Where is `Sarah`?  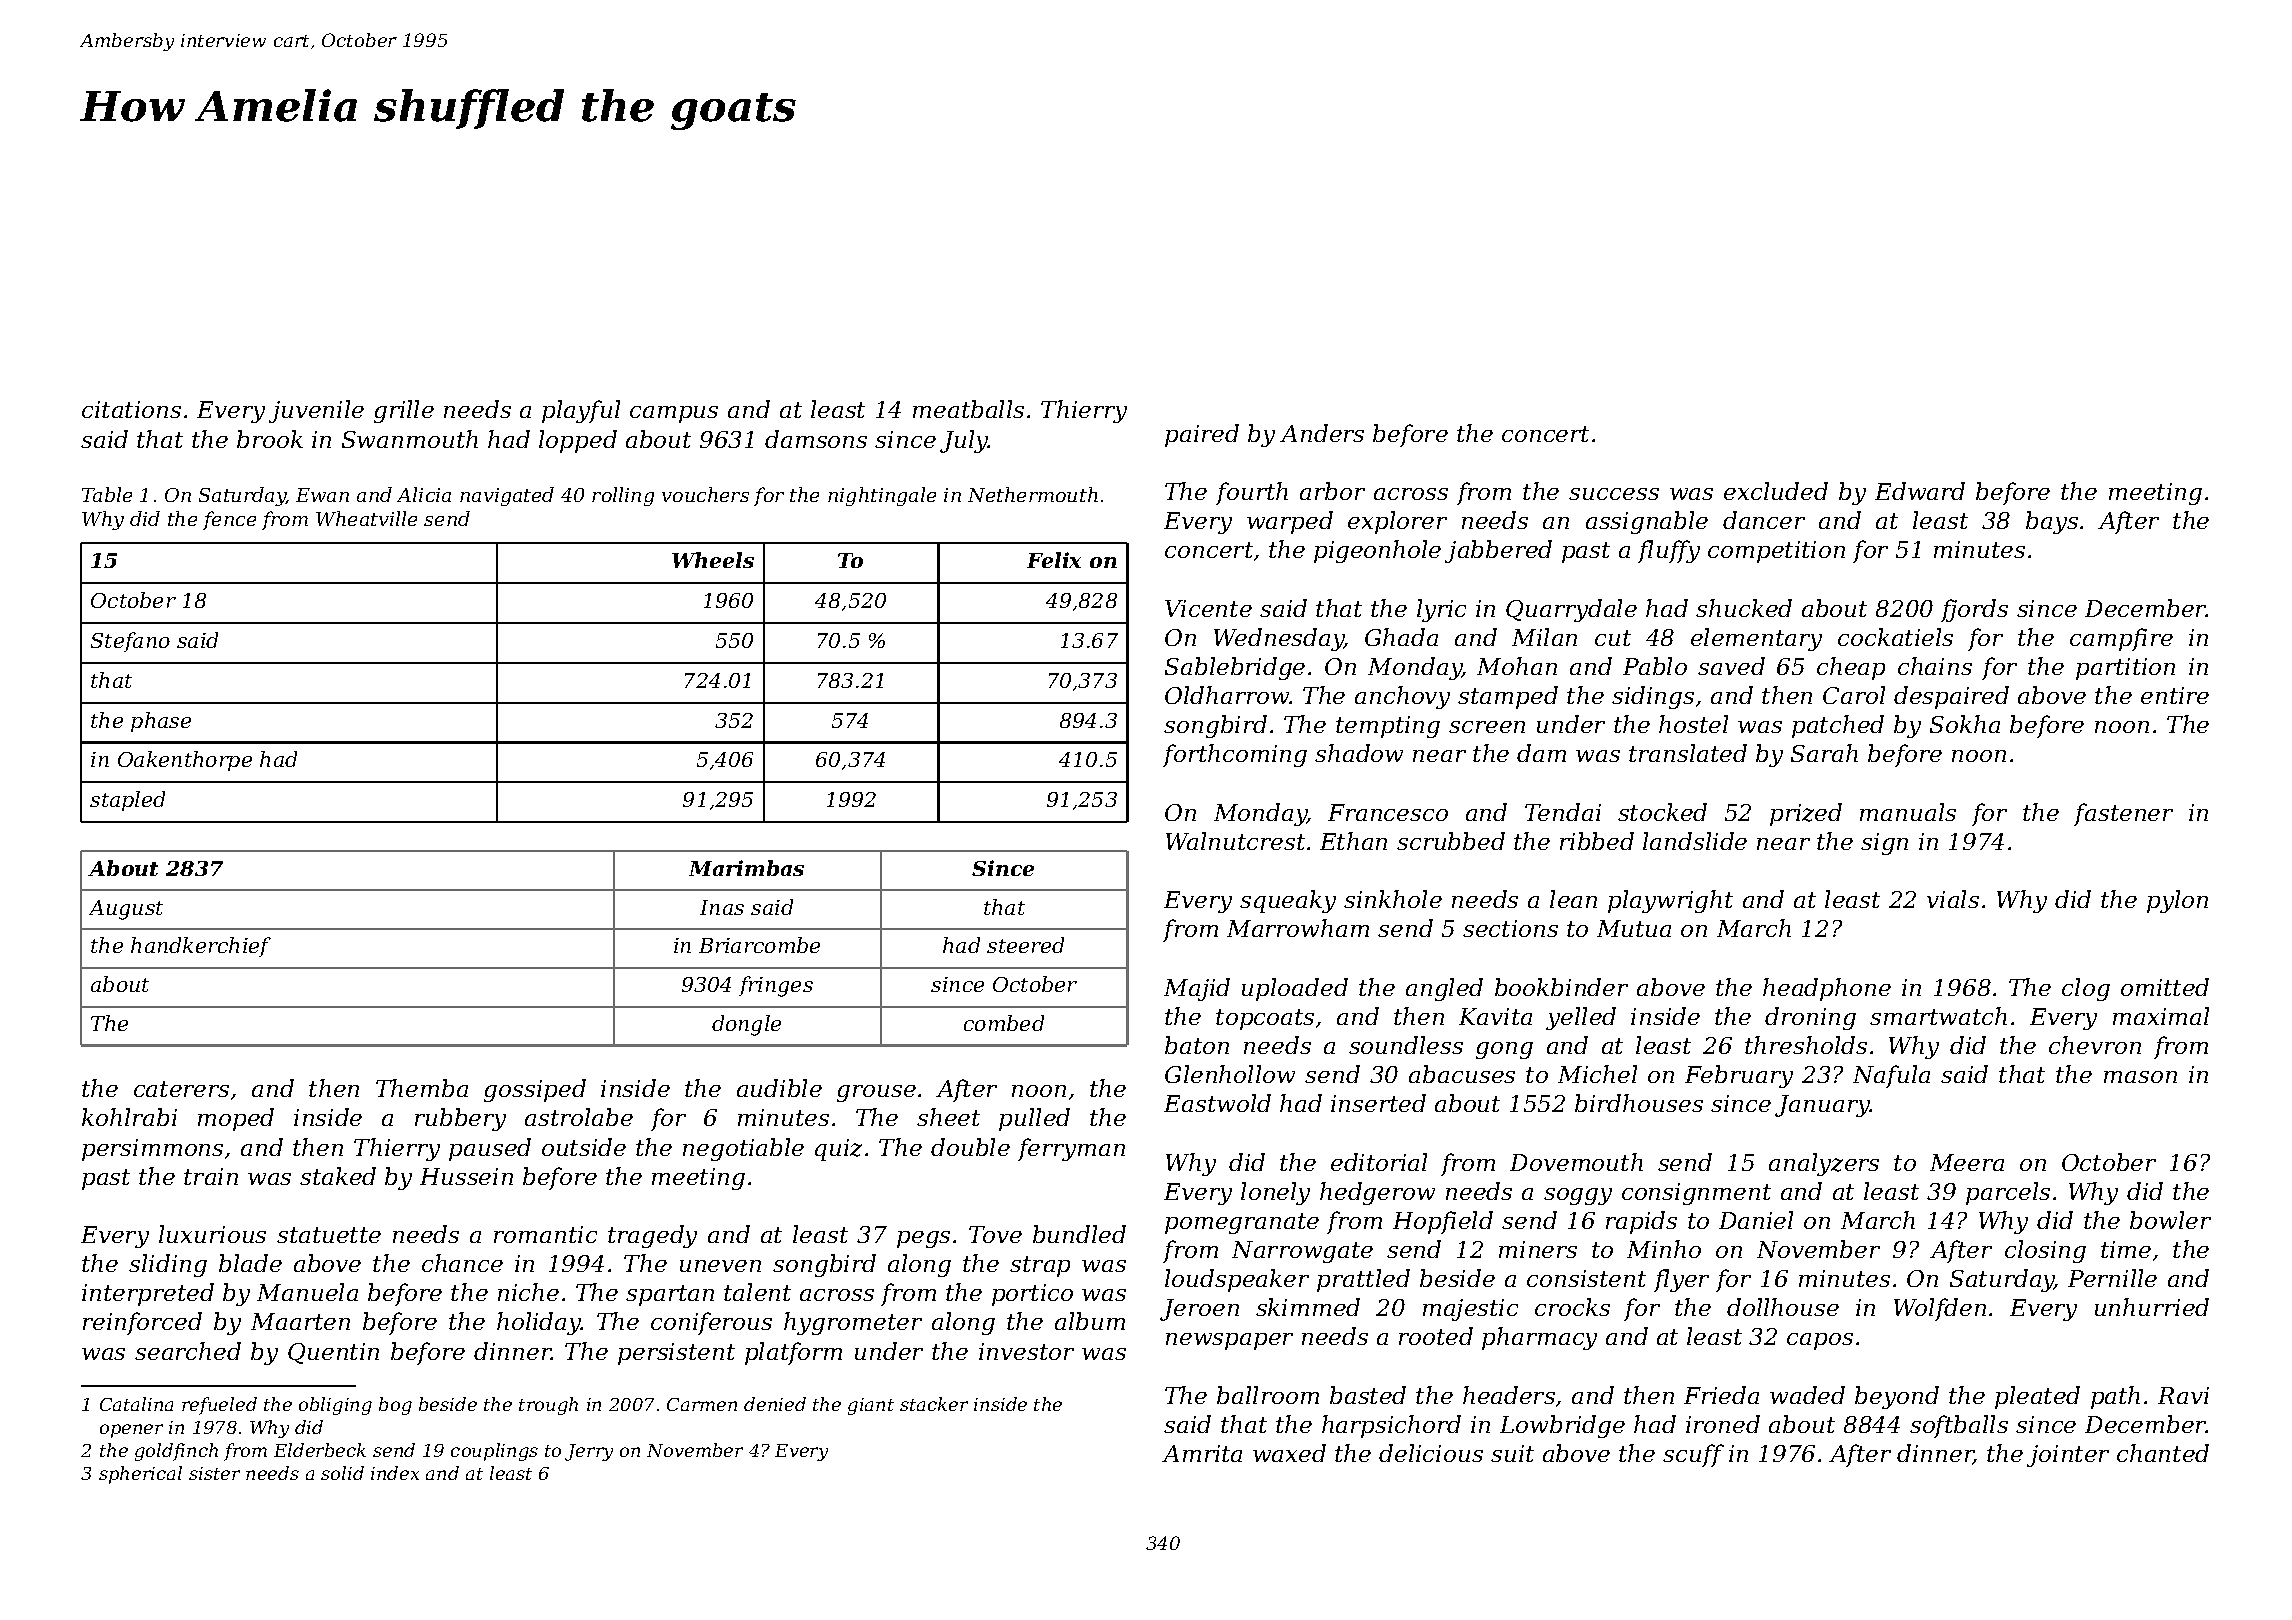
Sarah is located at coordinates (1824, 753).
